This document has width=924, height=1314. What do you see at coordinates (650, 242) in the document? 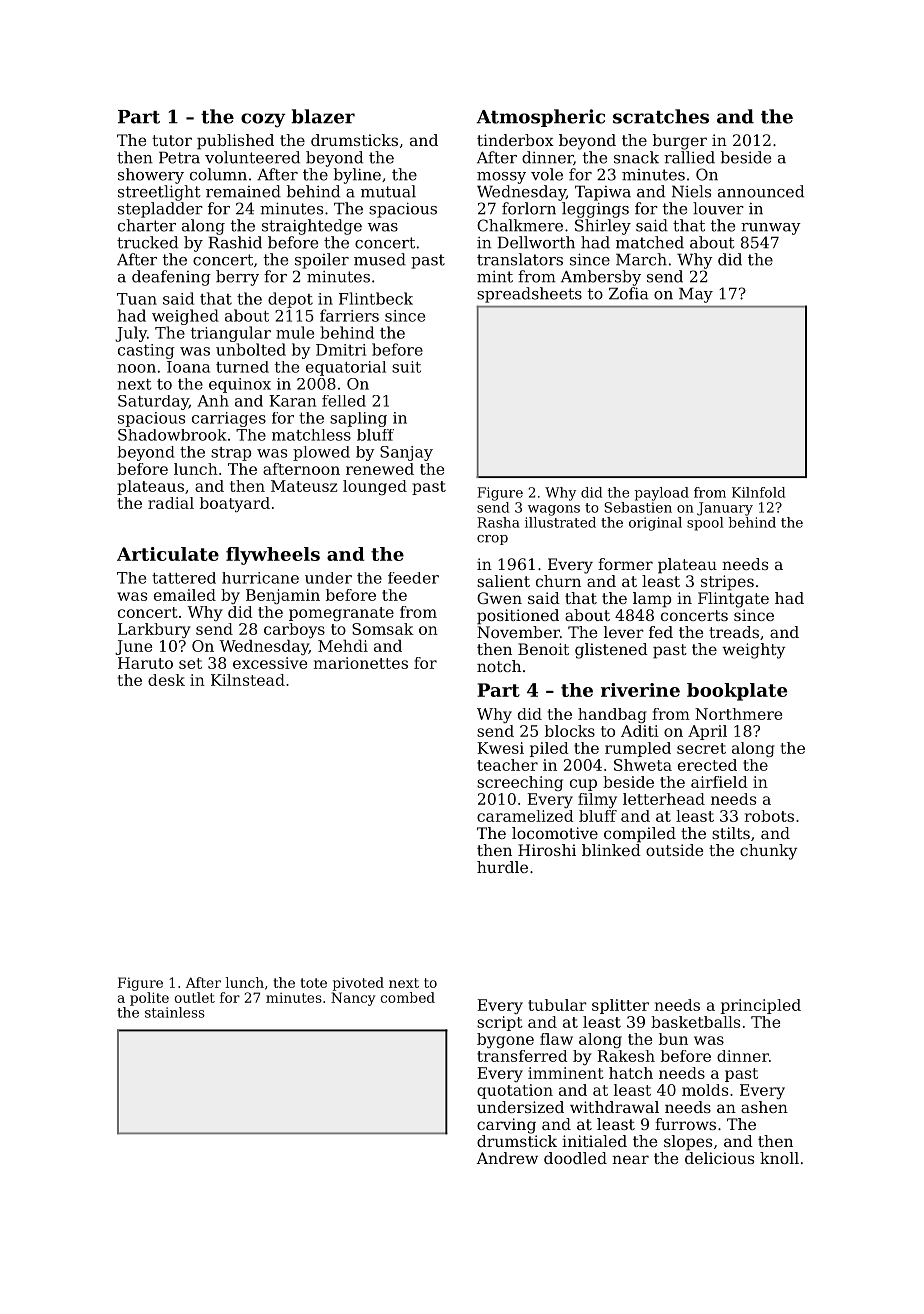
I see `matched` at bounding box center [650, 242].
